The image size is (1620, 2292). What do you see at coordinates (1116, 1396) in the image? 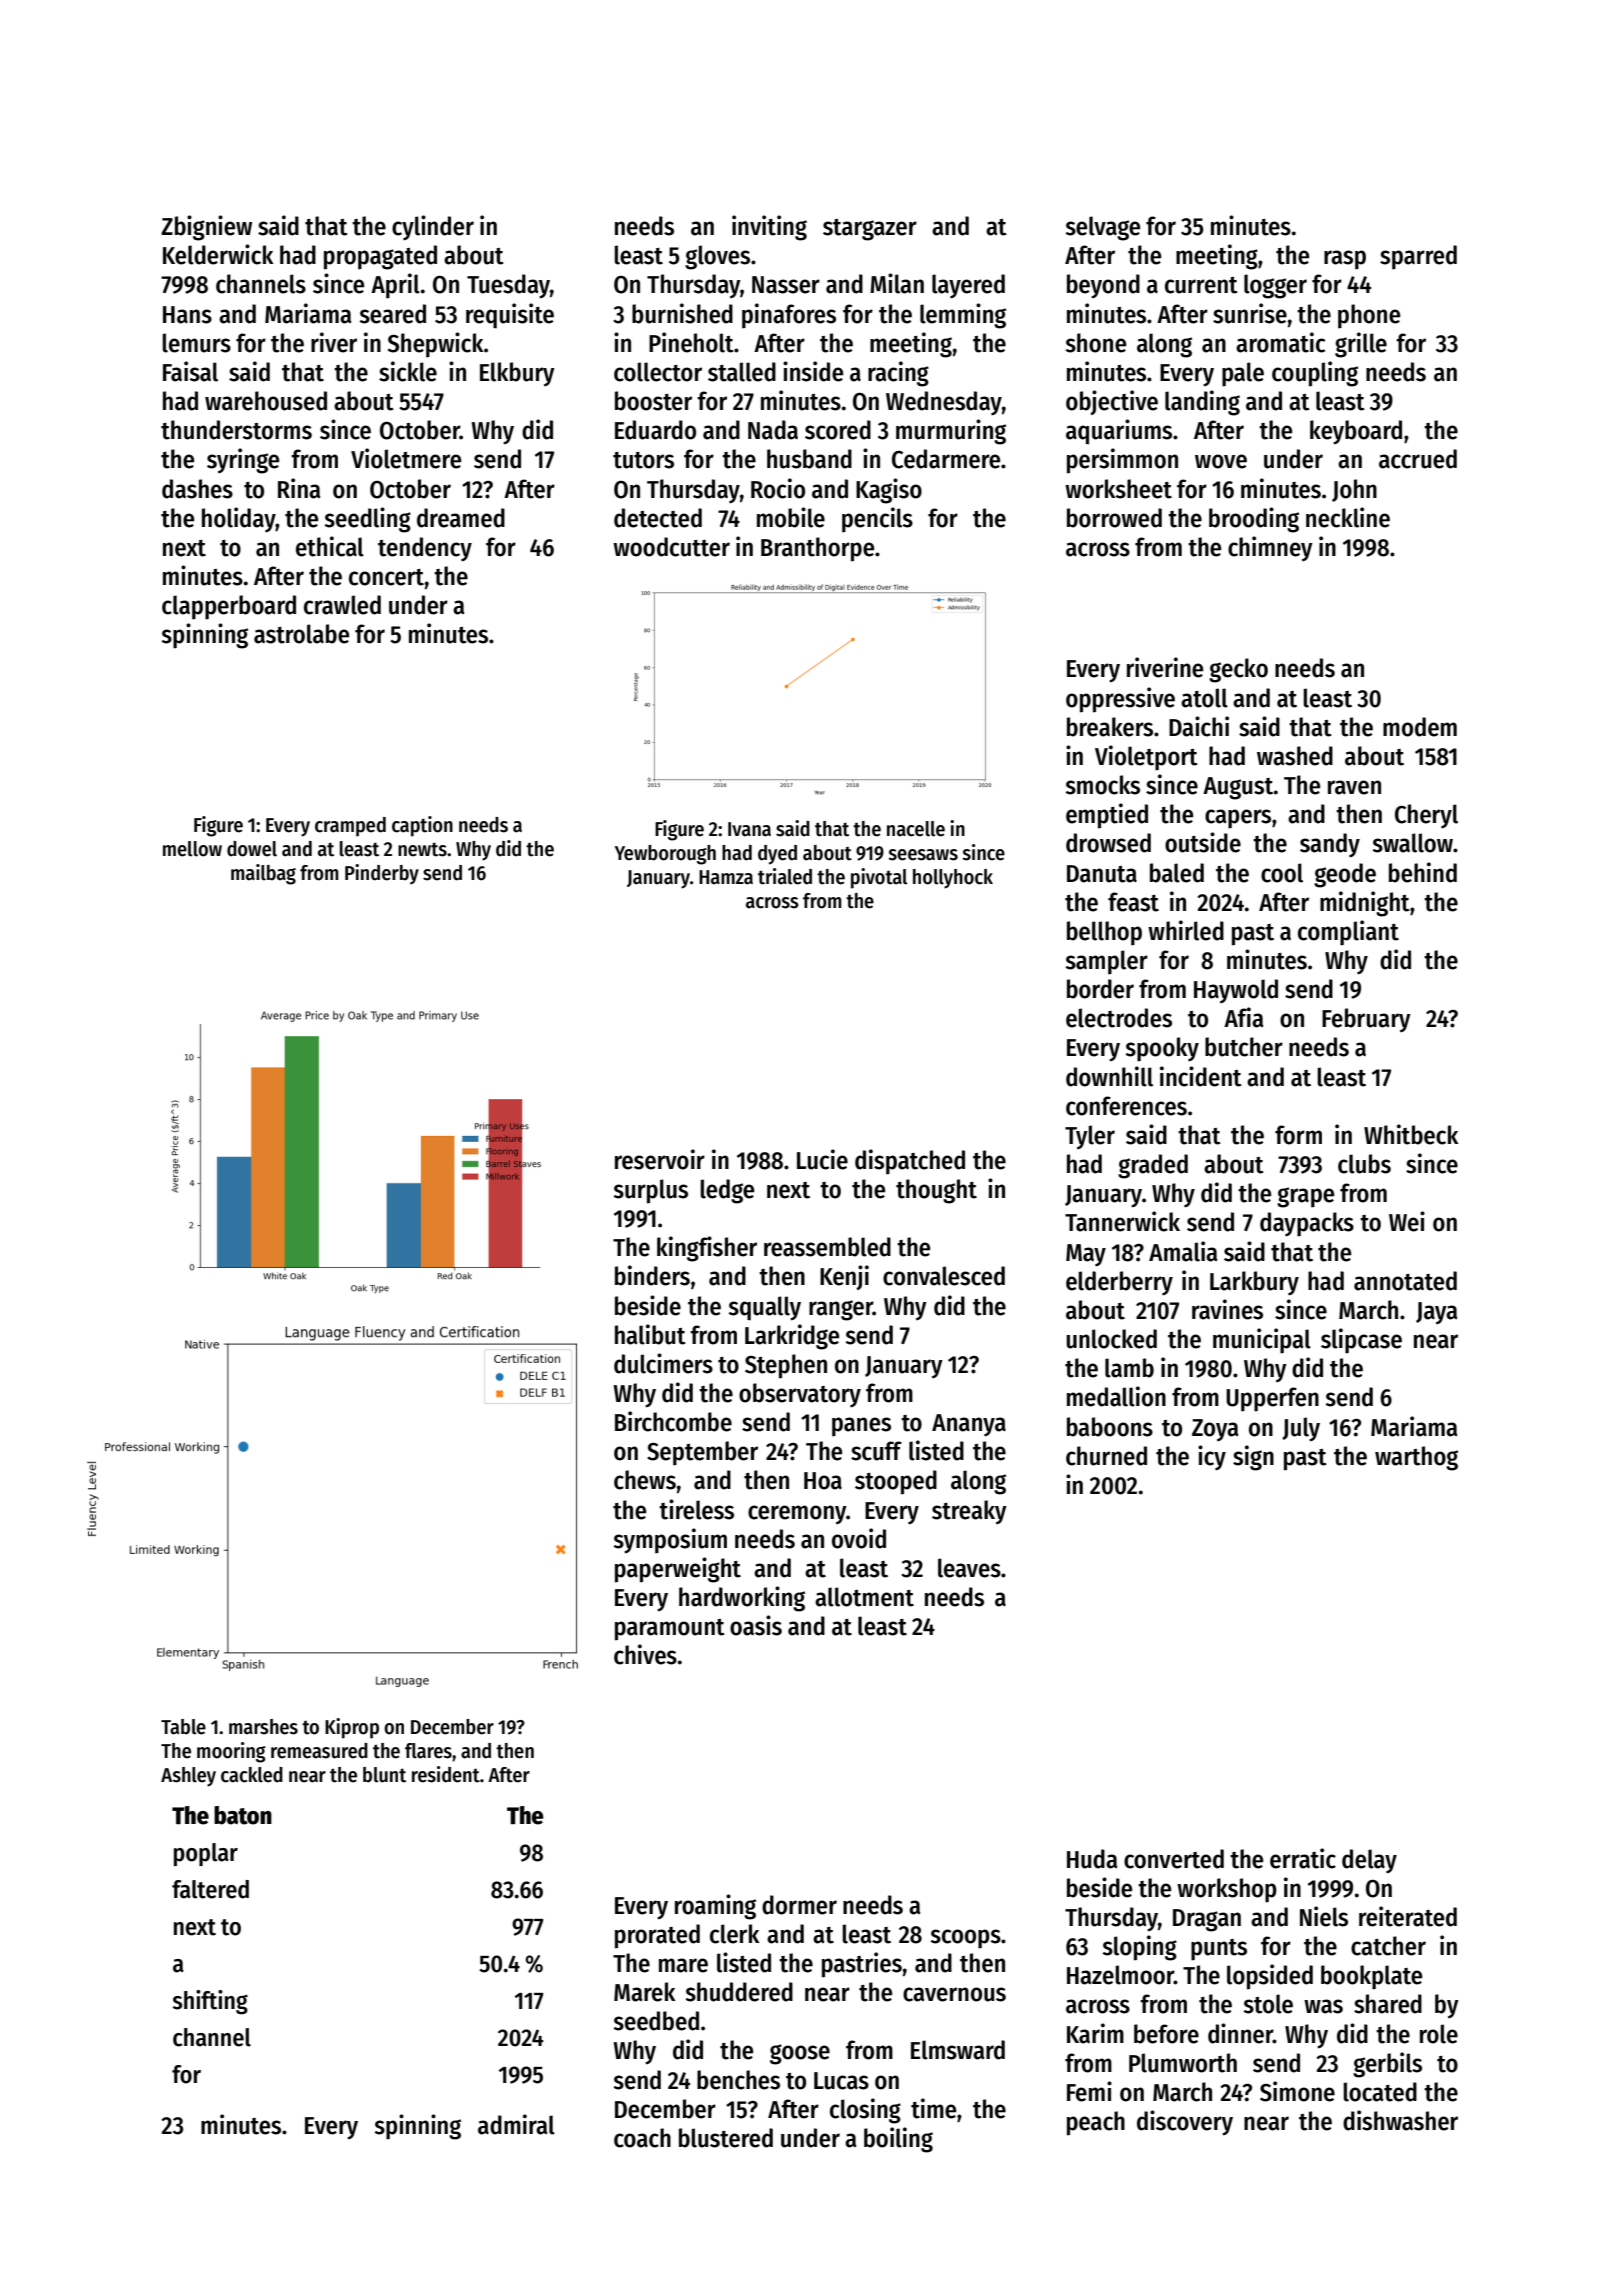
I see `medallion` at bounding box center [1116, 1396].
